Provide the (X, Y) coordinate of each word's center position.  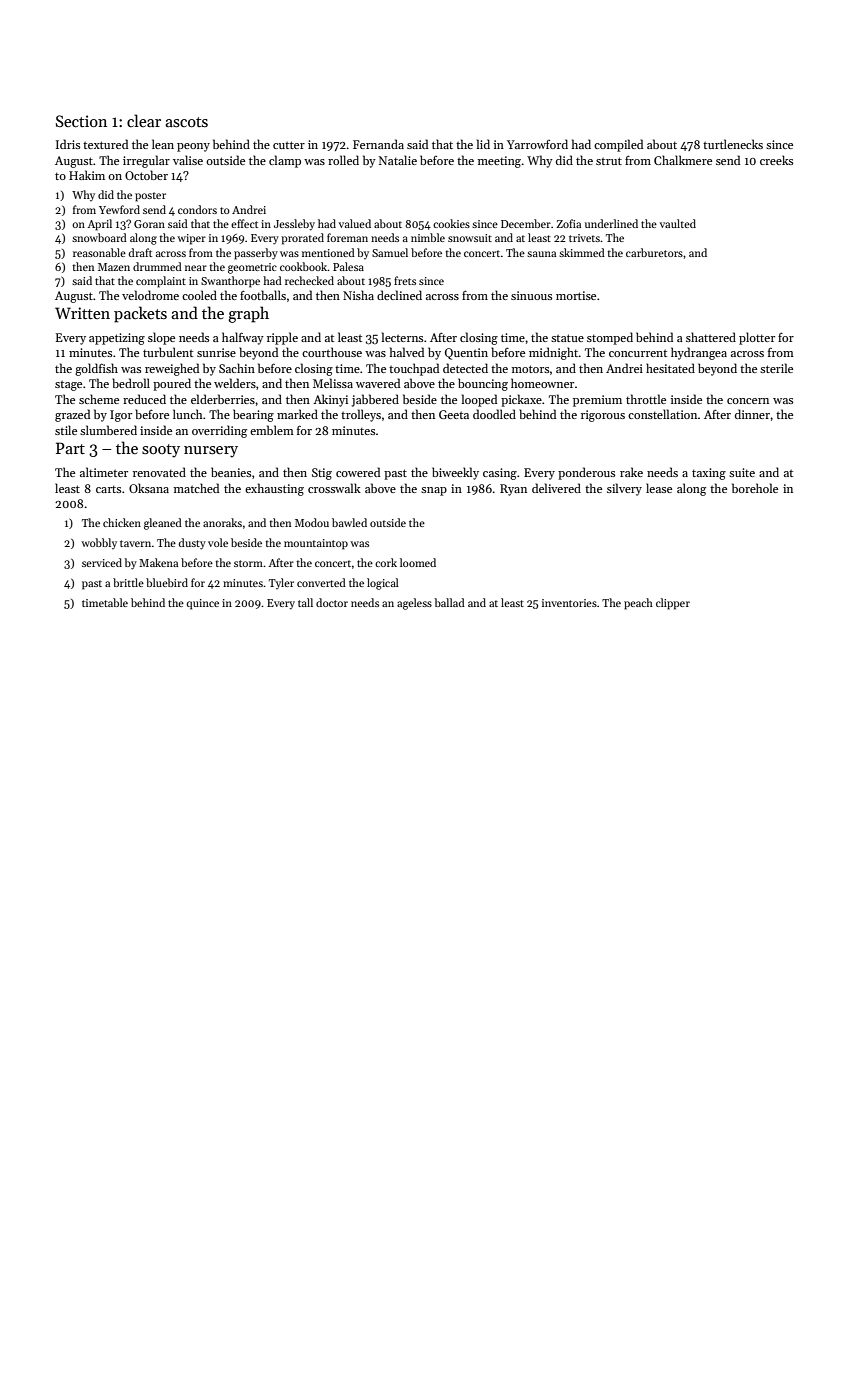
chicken (122, 522)
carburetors (654, 252)
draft (140, 252)
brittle (128, 582)
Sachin (237, 368)
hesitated (670, 368)
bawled (349, 522)
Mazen (114, 267)
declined (399, 295)
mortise (576, 295)
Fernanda (378, 144)
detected (465, 368)
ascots (186, 122)
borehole (755, 488)
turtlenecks (733, 144)
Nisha (358, 295)
